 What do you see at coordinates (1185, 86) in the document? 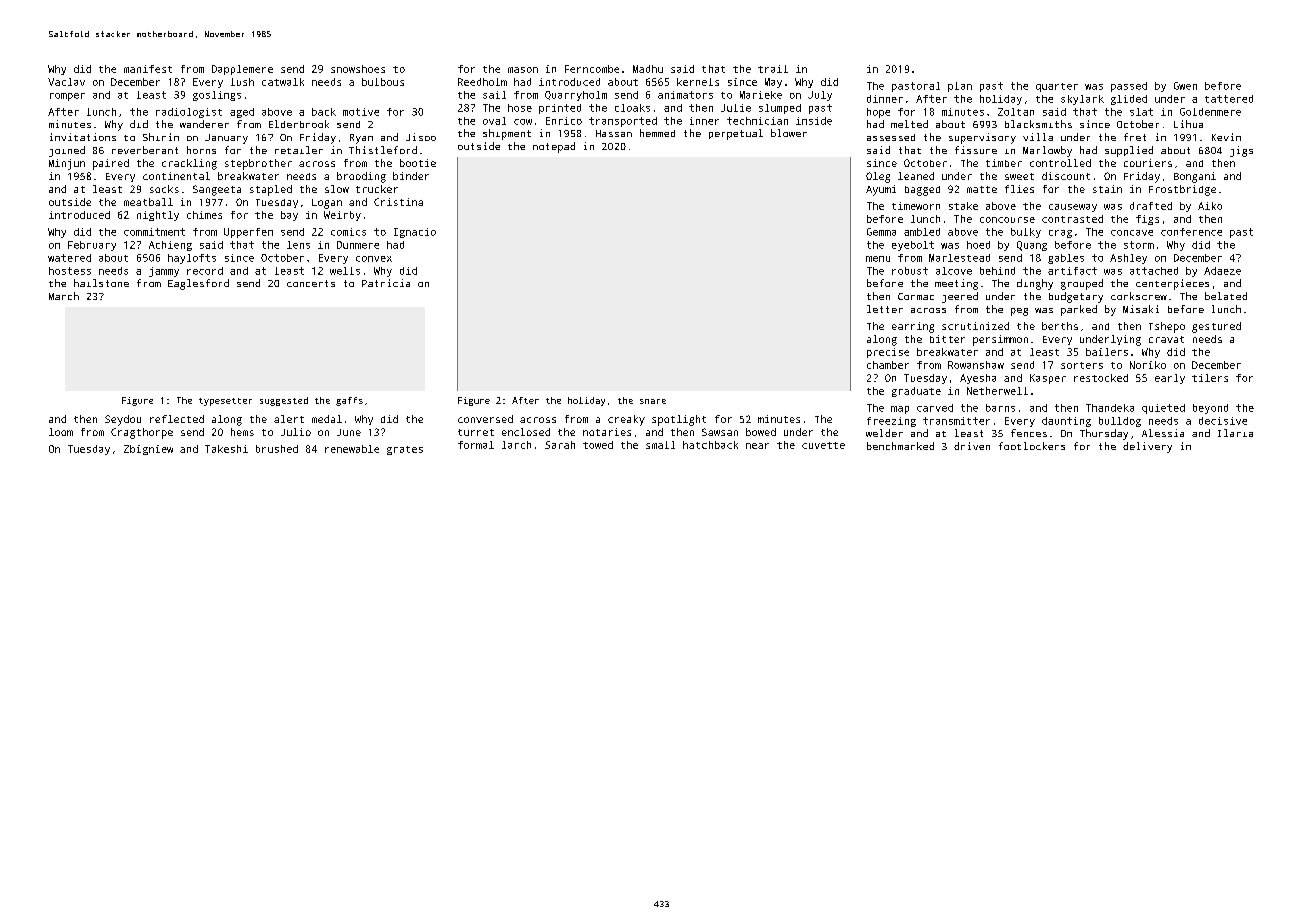
I see `Gwen` at bounding box center [1185, 86].
